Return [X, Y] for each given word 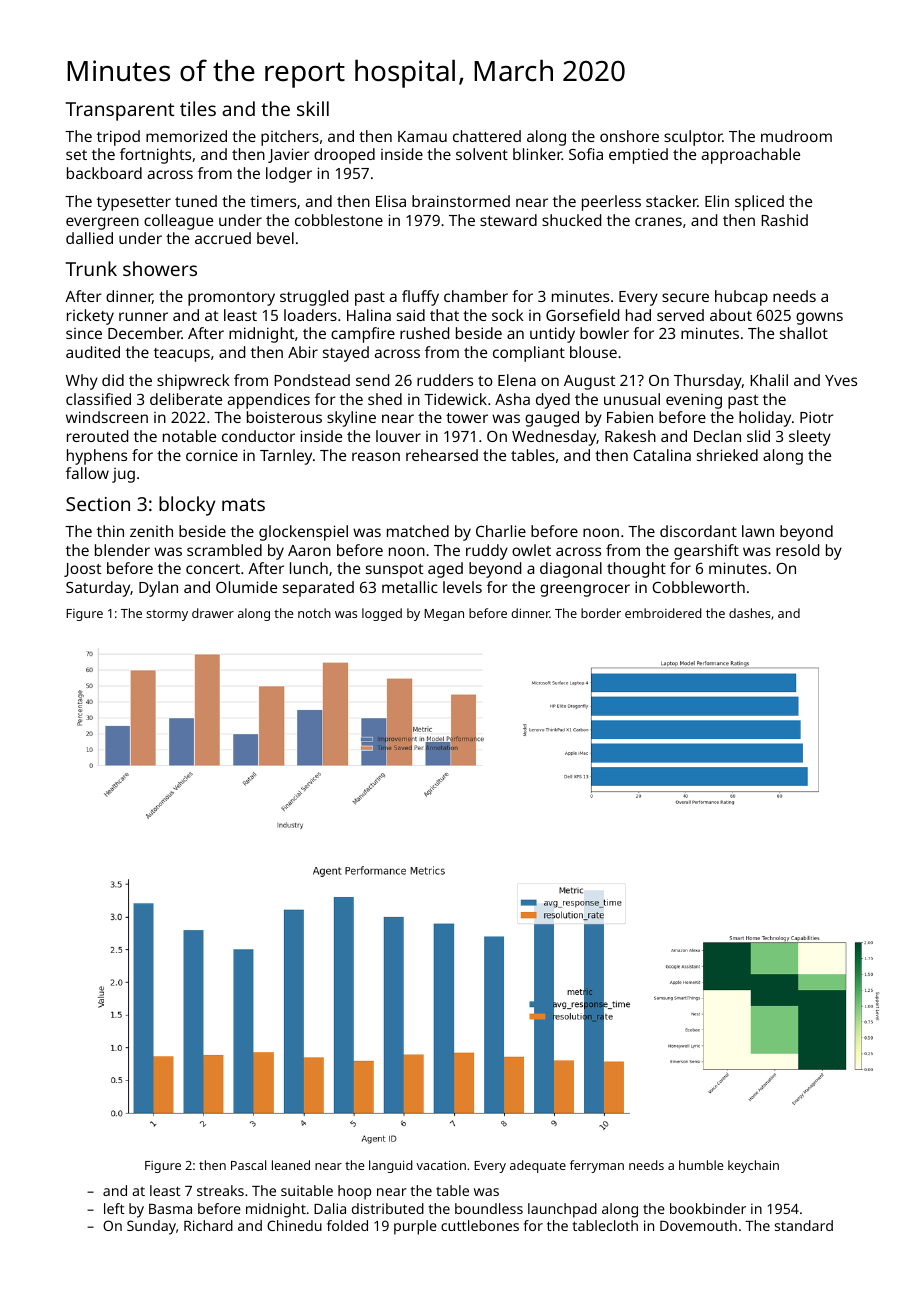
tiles [198, 108]
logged [382, 614]
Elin [717, 201]
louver [398, 436]
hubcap [741, 298]
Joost [83, 570]
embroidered [663, 613]
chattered [487, 136]
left [114, 1208]
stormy [167, 615]
